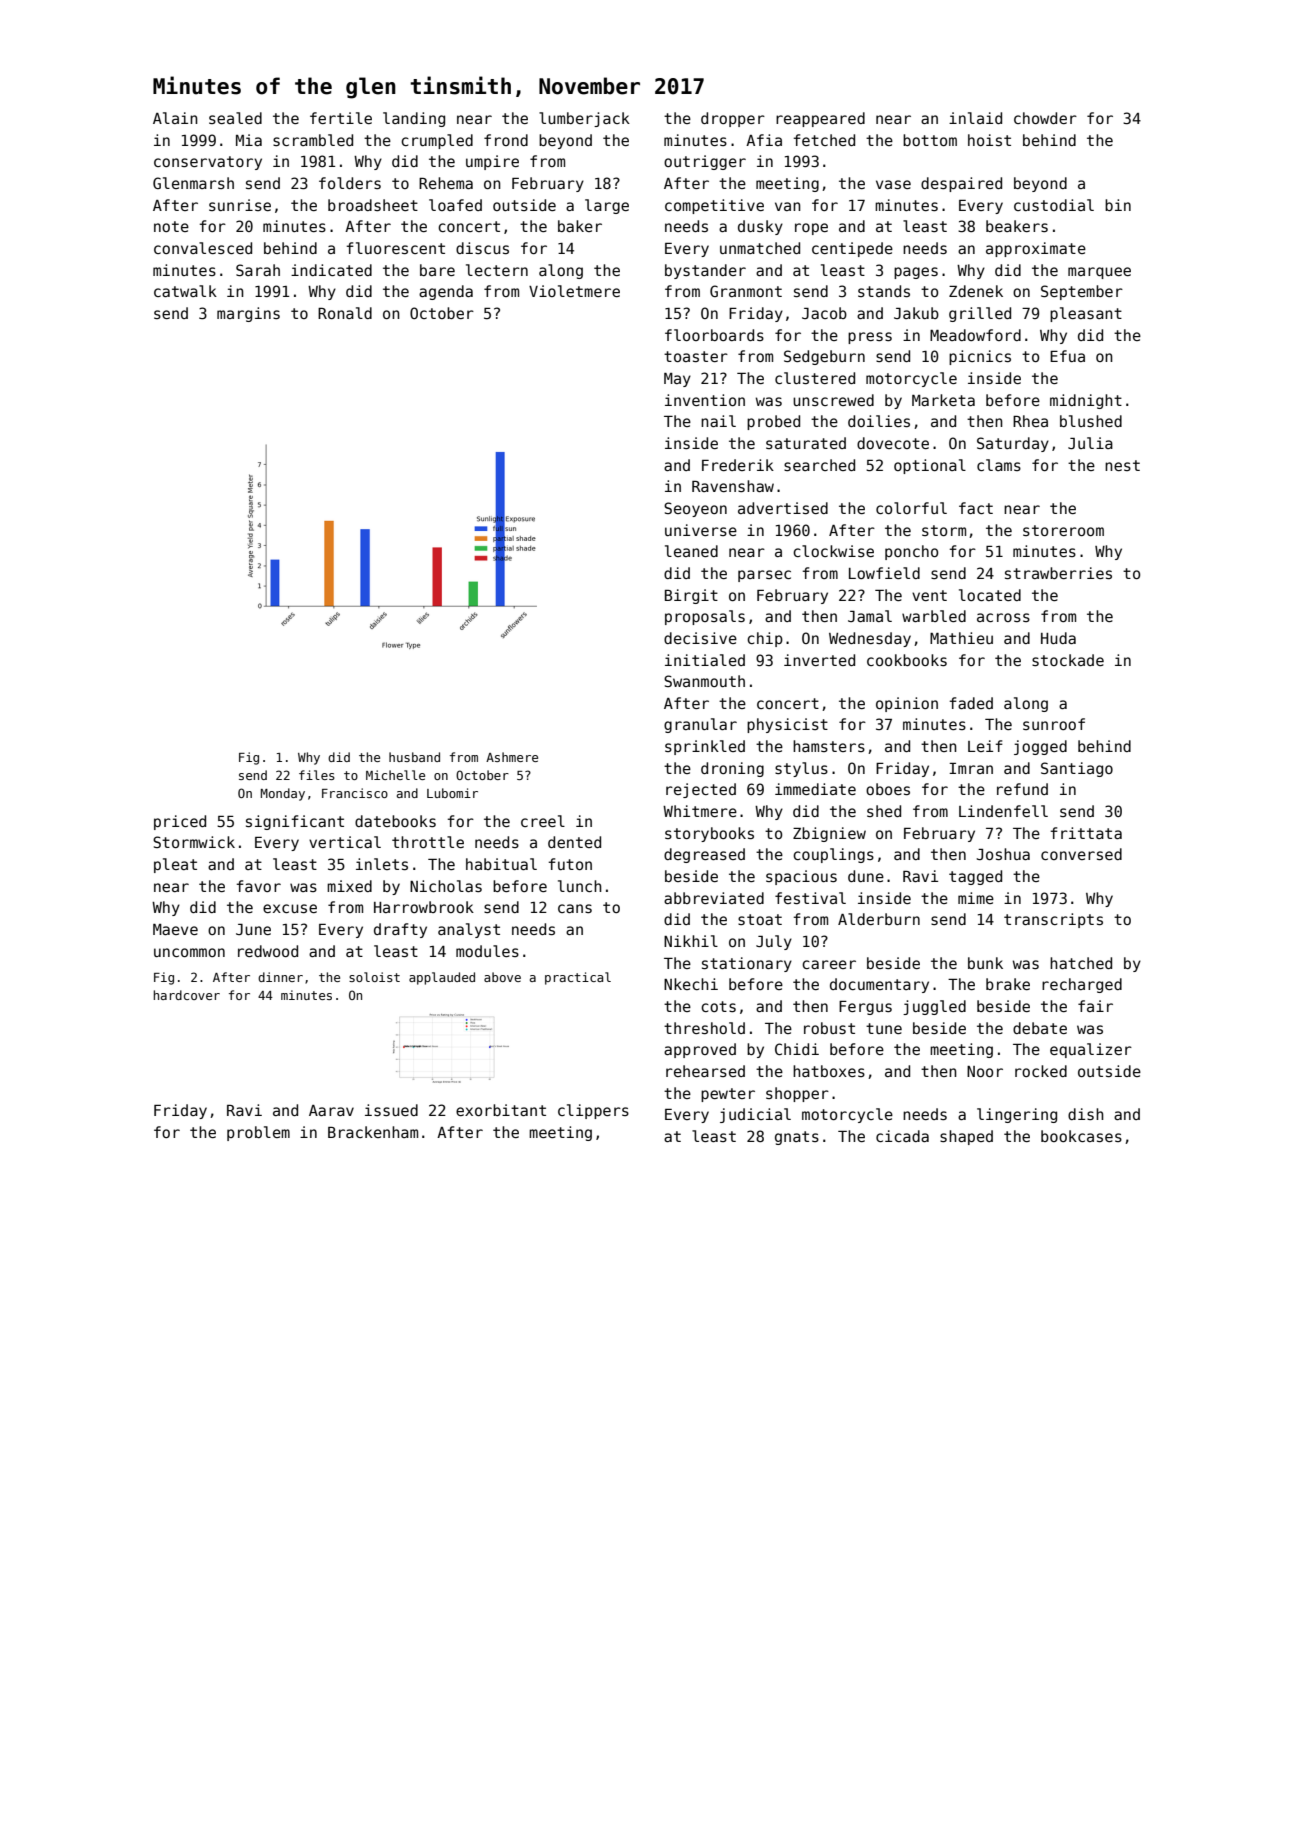 The height and width of the document is (1834, 1297). Describe the element at coordinates (884, 291) in the document. I see `stands` at that location.
